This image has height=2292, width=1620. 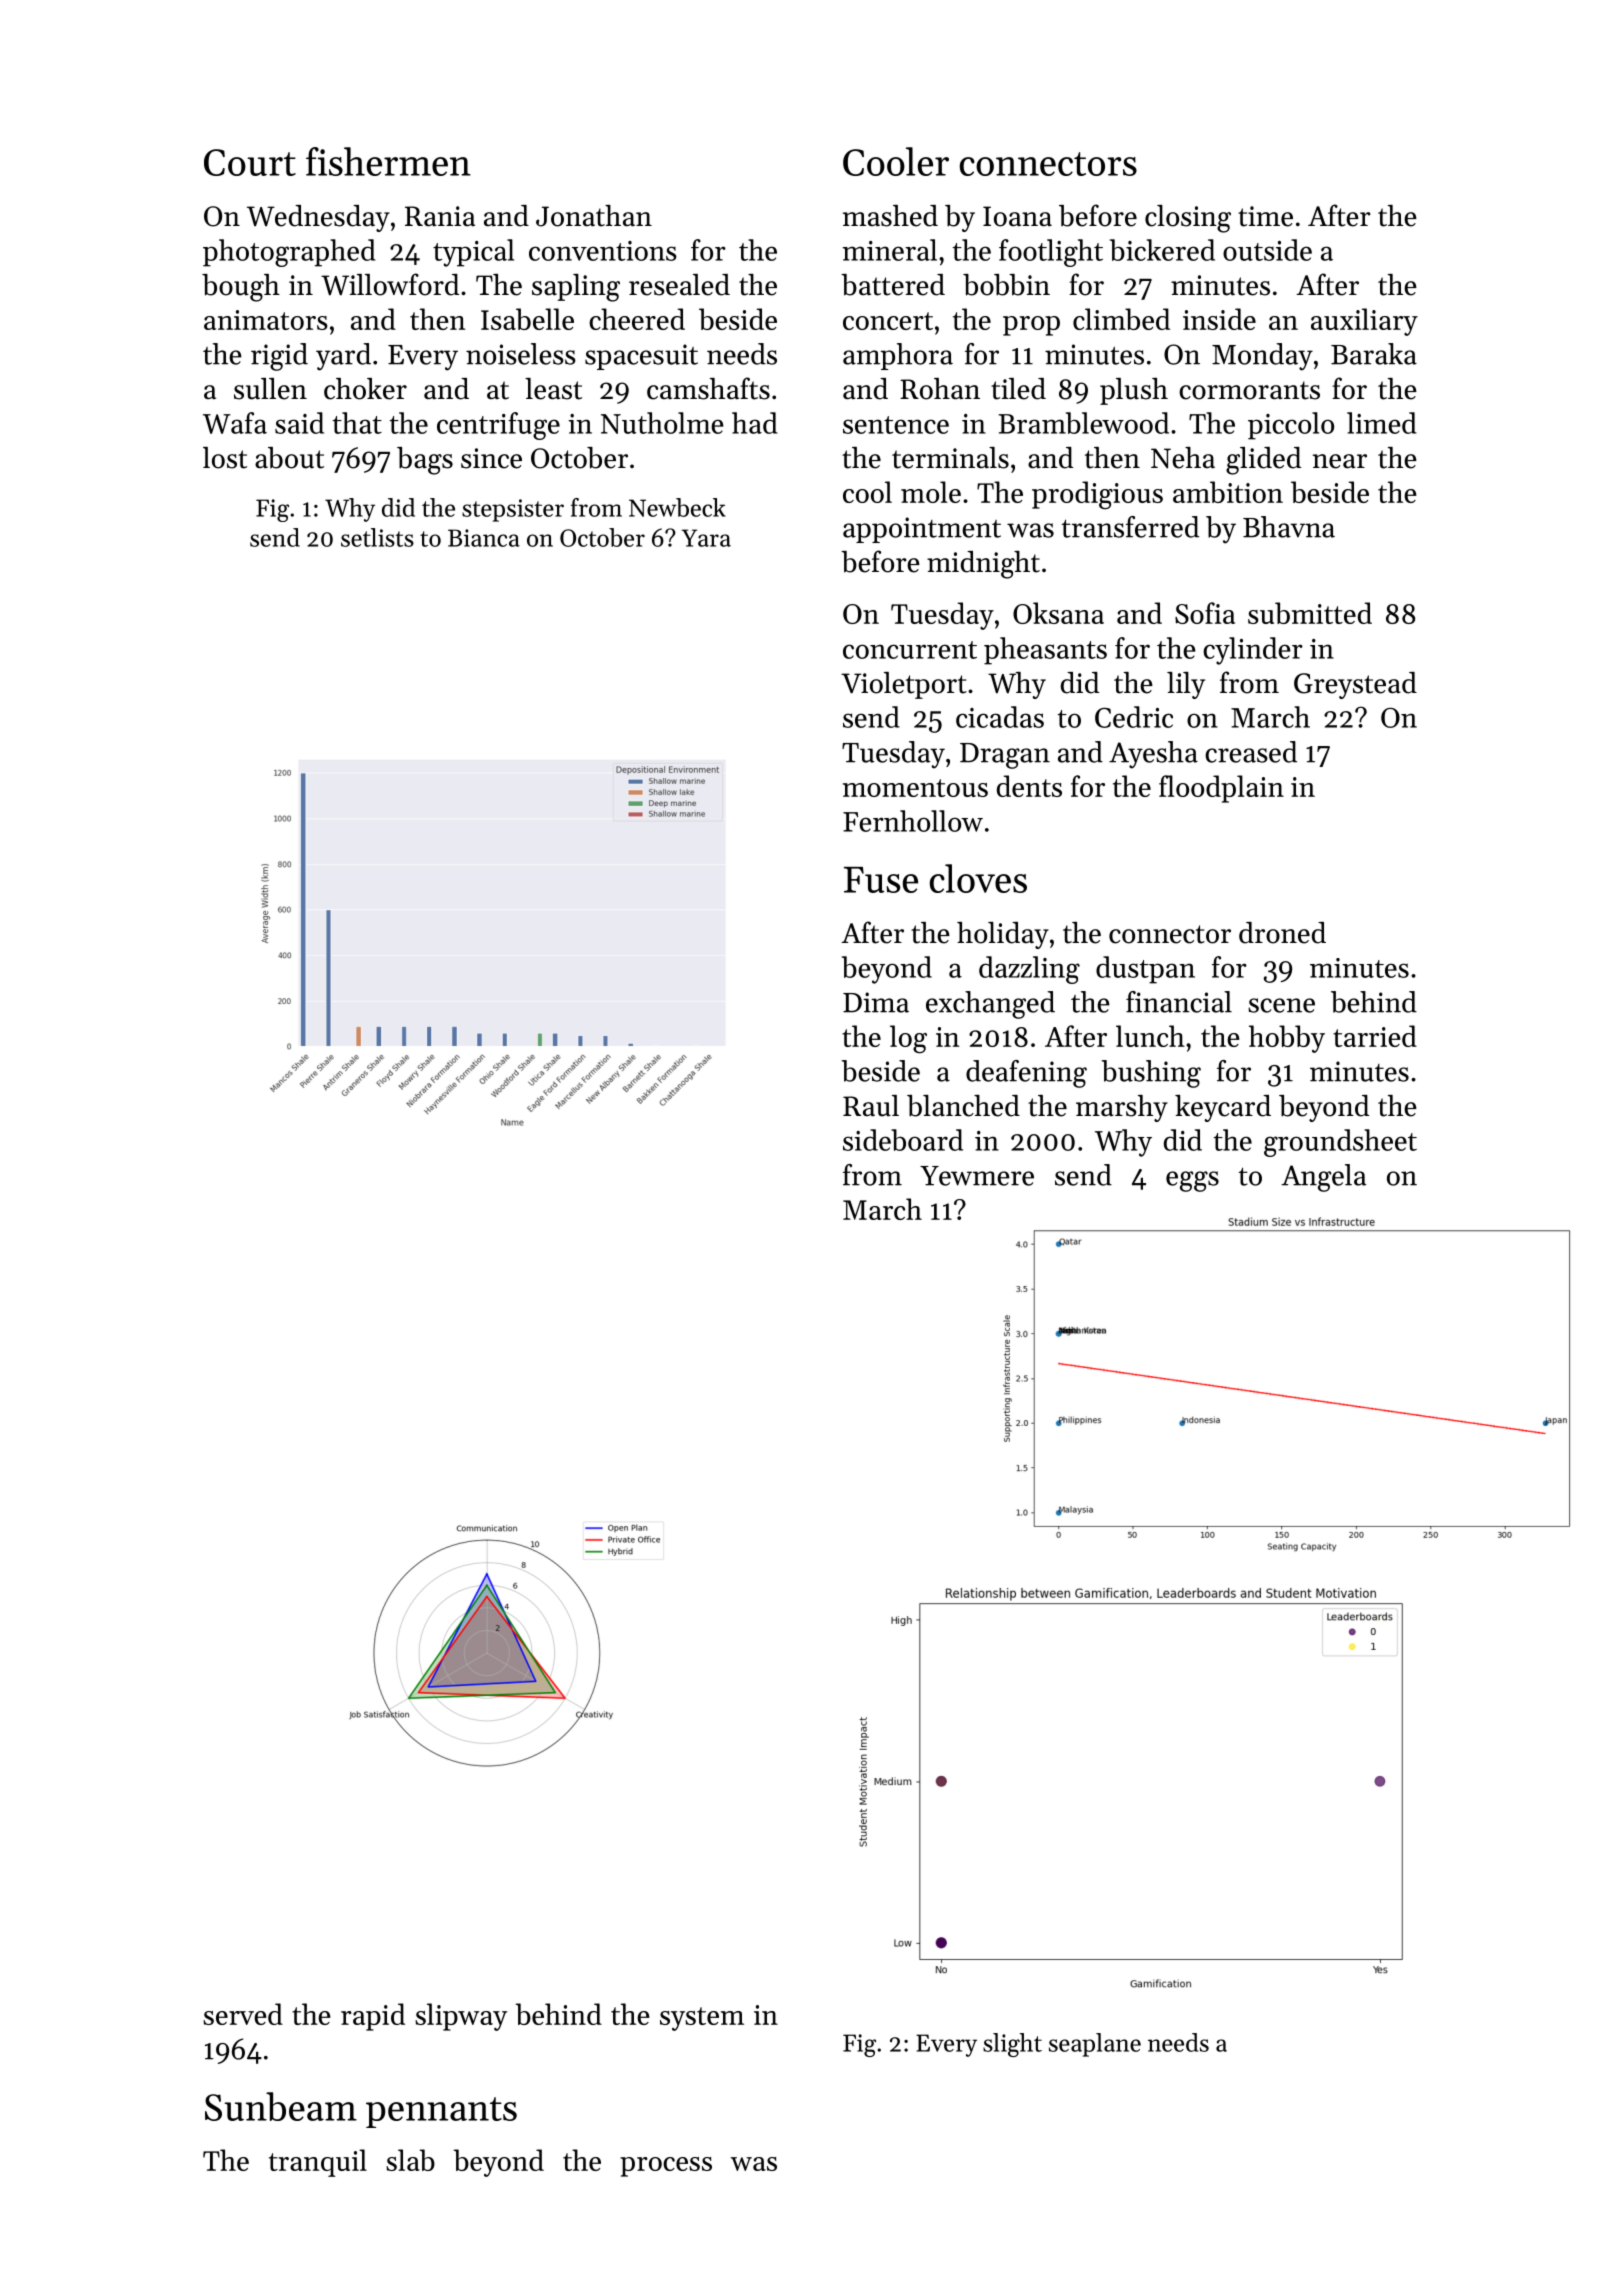 What do you see at coordinates (377, 537) in the image?
I see `setlists` at bounding box center [377, 537].
